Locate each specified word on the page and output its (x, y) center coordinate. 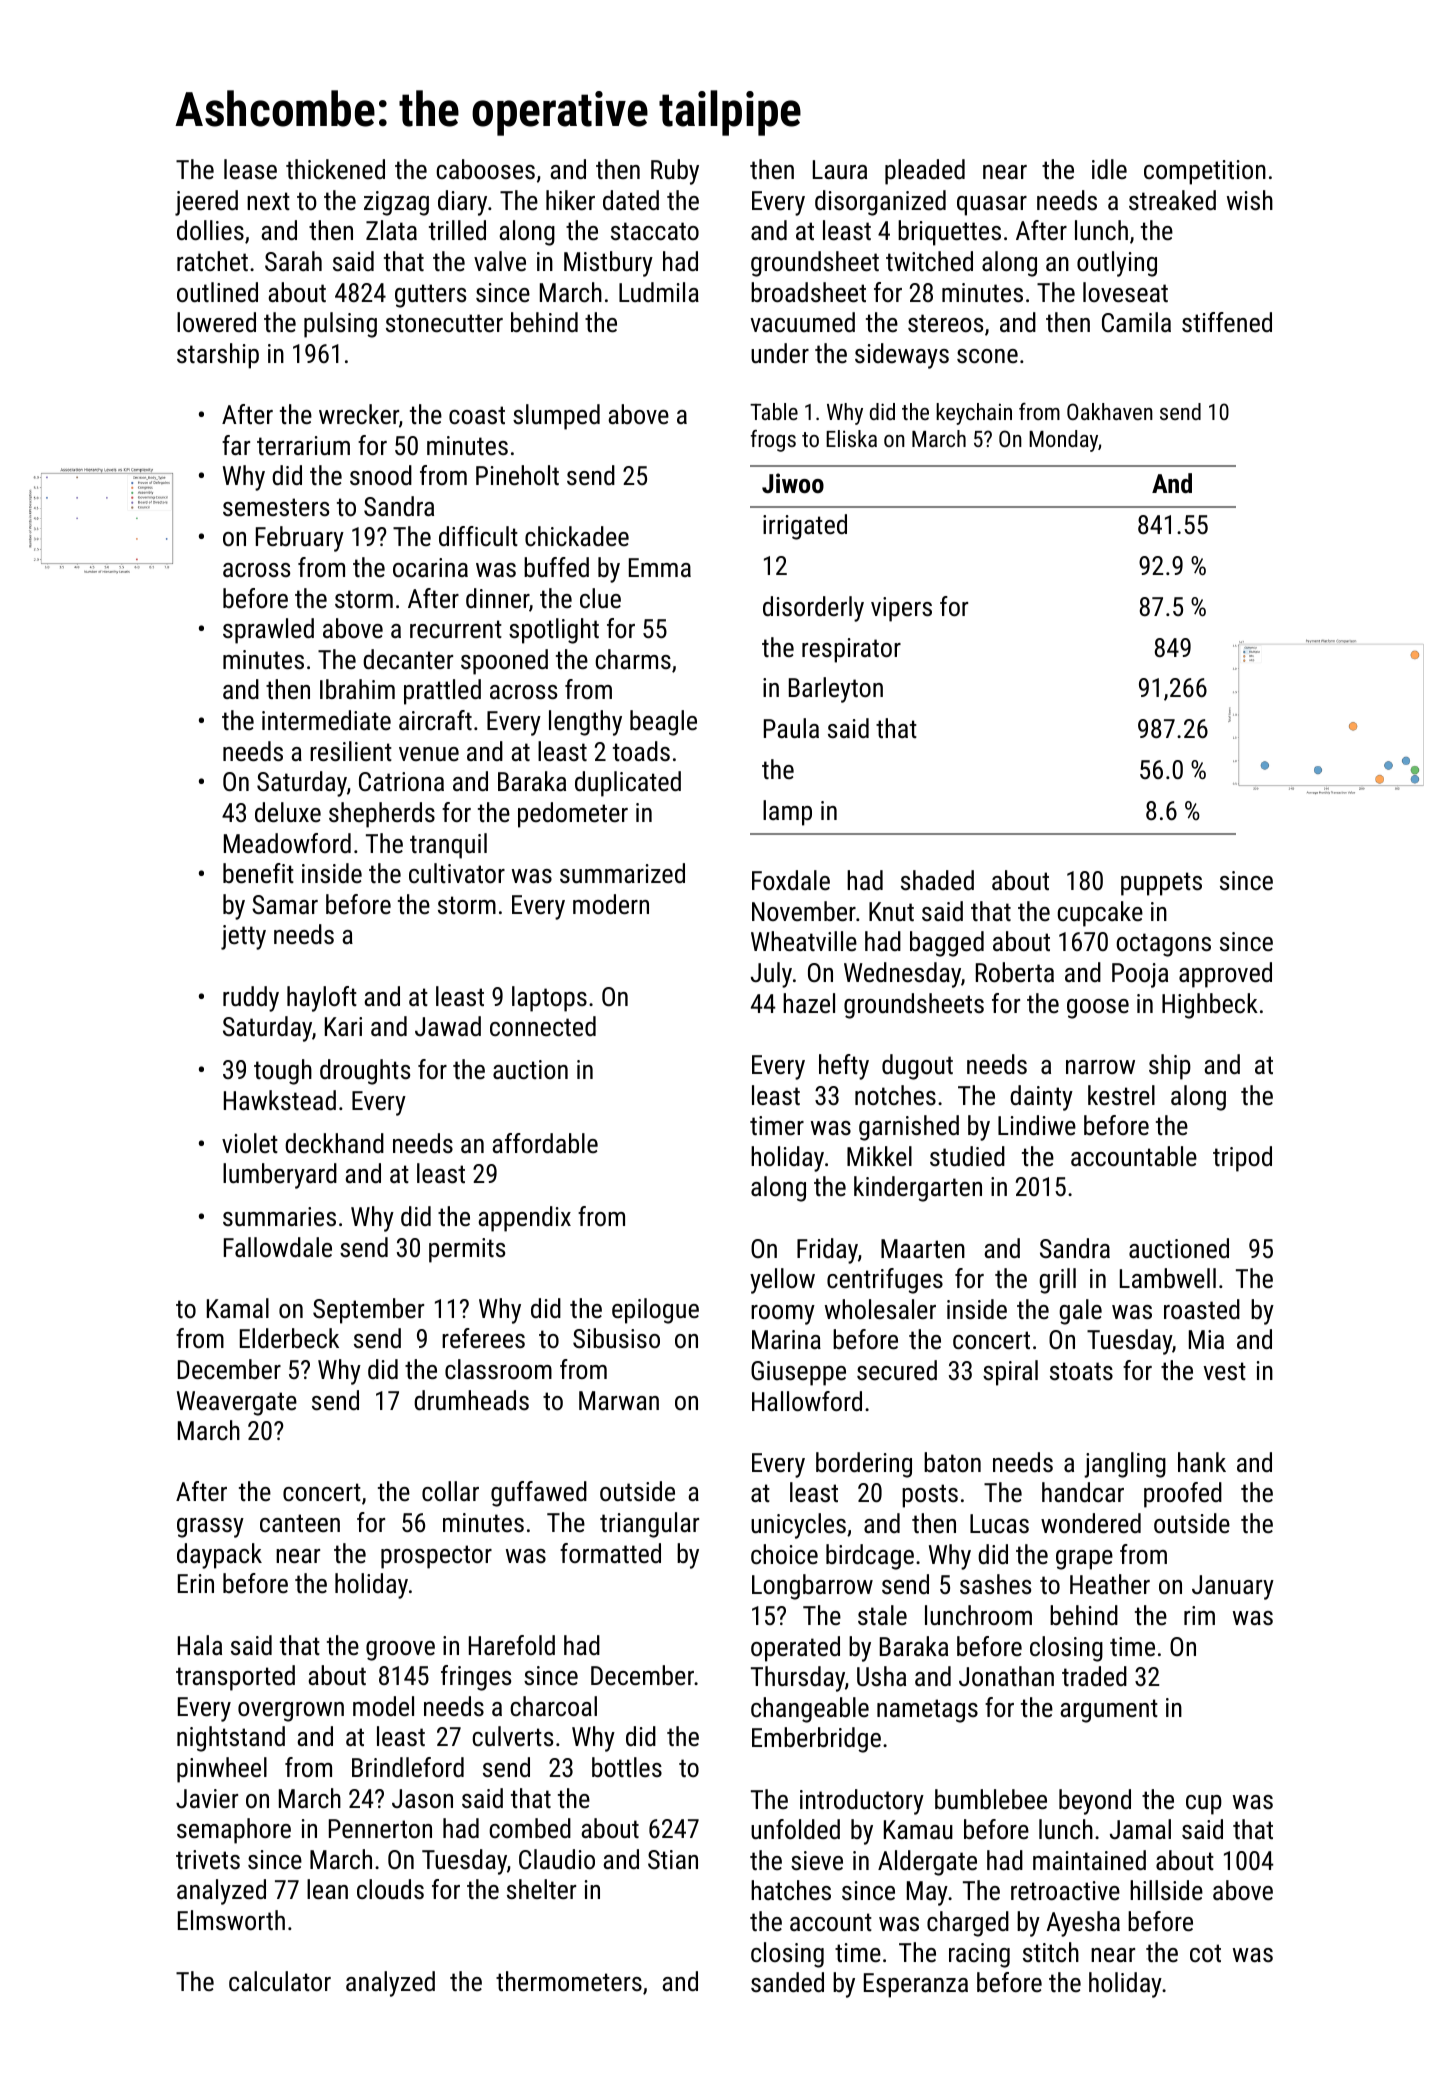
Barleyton (836, 690)
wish (1250, 200)
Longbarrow (812, 1587)
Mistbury (608, 264)
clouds (390, 1889)
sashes (995, 1584)
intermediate (326, 720)
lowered (216, 322)
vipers (901, 609)
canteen (300, 1523)
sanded (787, 1982)
